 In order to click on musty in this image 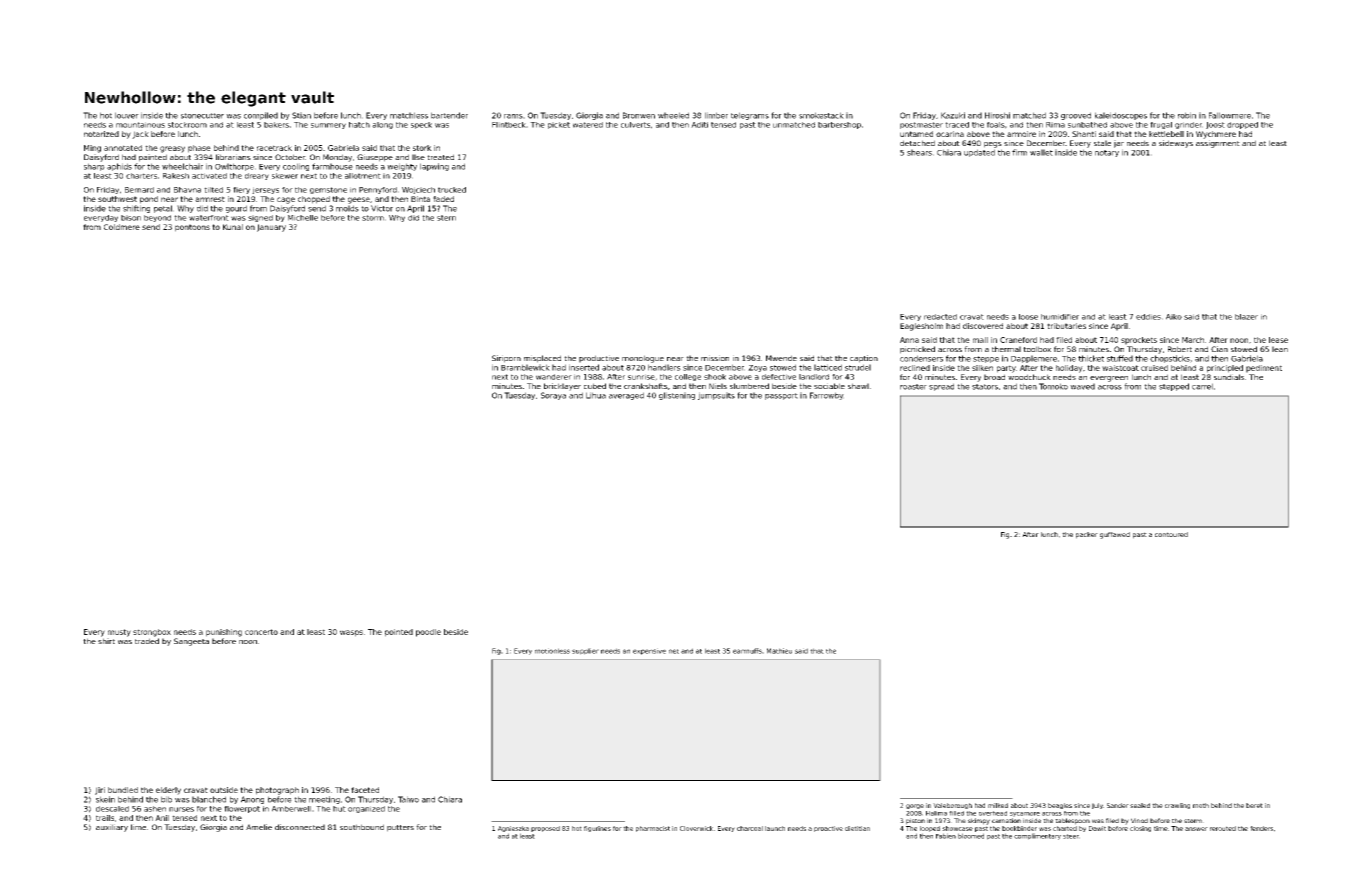, I will do `click(119, 633)`.
